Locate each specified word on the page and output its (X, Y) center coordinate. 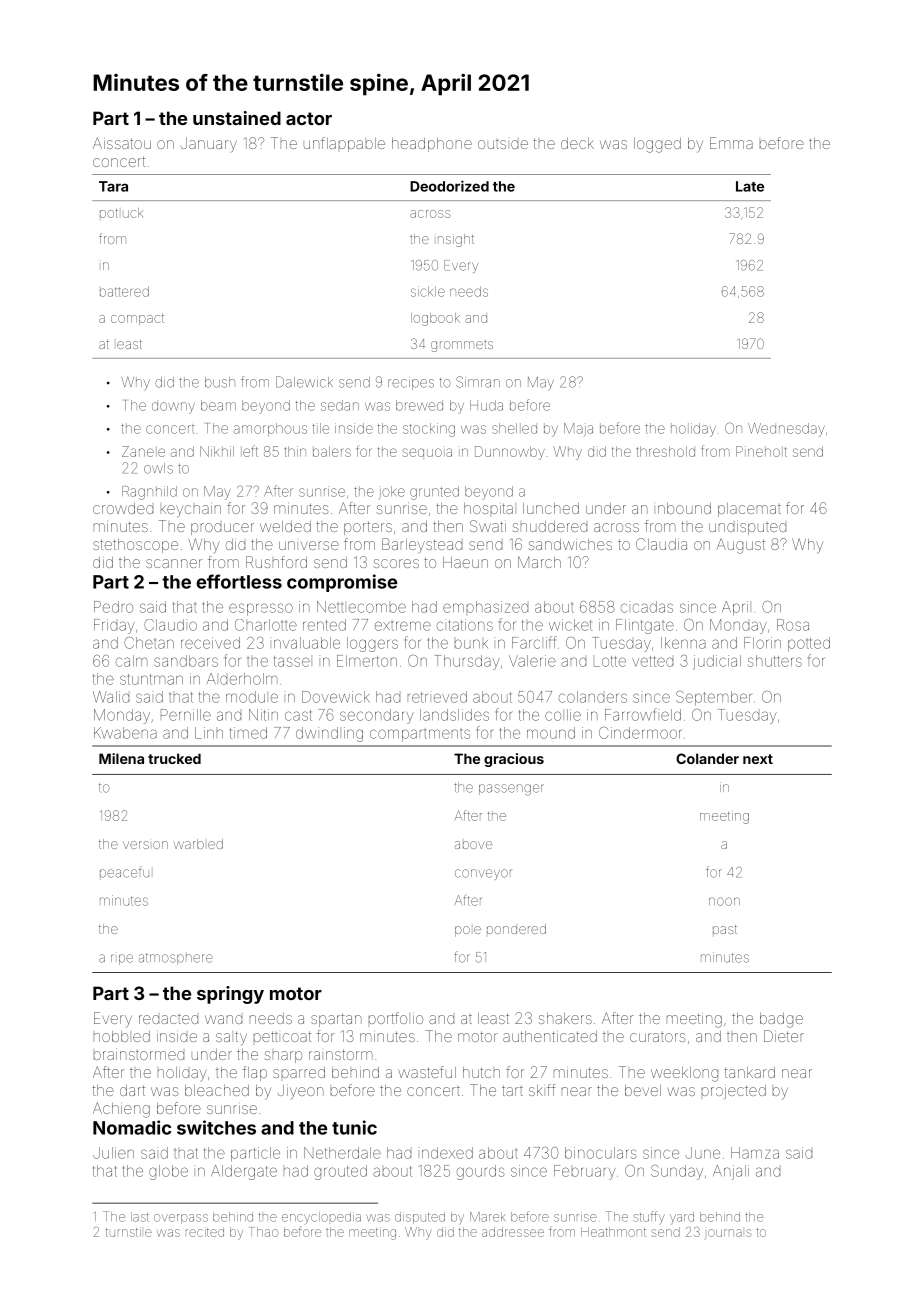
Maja (578, 429)
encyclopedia (321, 1218)
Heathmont (613, 1232)
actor (309, 118)
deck (577, 143)
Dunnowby (510, 453)
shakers (565, 1018)
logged (657, 145)
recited (205, 1232)
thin (295, 451)
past (725, 929)
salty (231, 1038)
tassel (292, 661)
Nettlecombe (361, 607)
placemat (749, 510)
